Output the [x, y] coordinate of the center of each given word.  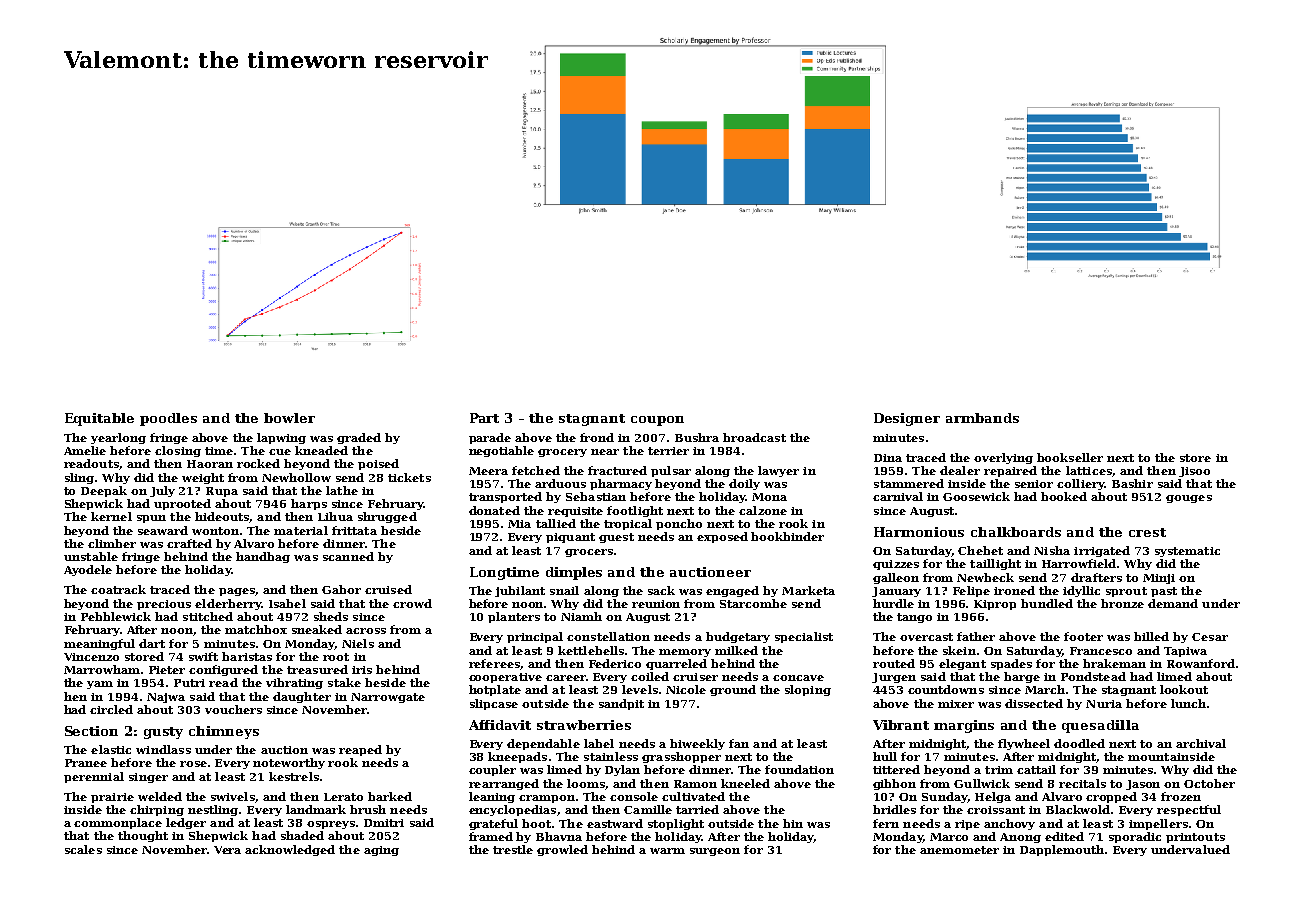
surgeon [715, 852]
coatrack [118, 589]
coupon [657, 421]
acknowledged [290, 850]
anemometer [959, 850]
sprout [1126, 592]
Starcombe [753, 603]
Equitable [99, 419]
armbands [982, 418]
